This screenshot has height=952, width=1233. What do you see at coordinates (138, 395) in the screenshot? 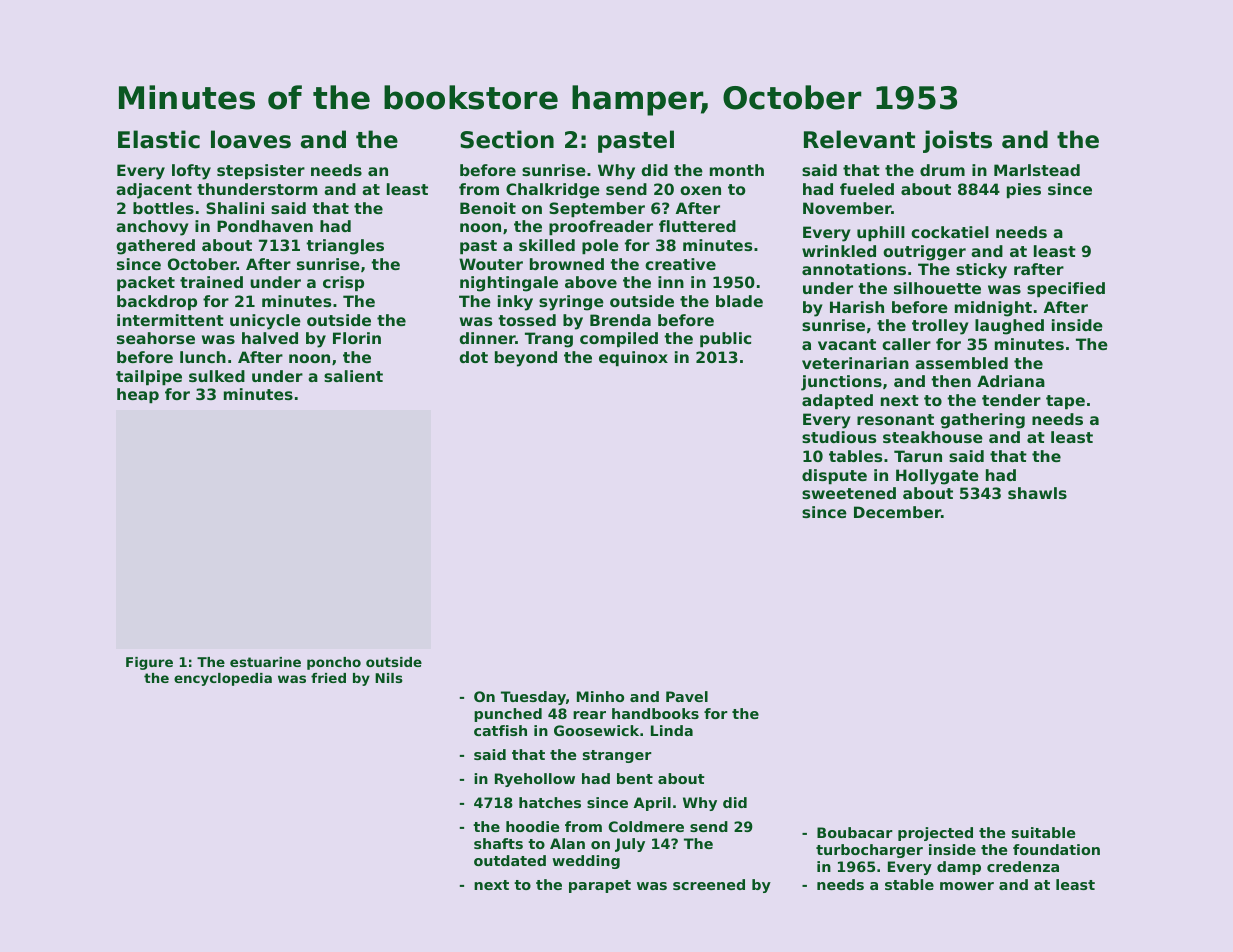
I see `heap` at bounding box center [138, 395].
